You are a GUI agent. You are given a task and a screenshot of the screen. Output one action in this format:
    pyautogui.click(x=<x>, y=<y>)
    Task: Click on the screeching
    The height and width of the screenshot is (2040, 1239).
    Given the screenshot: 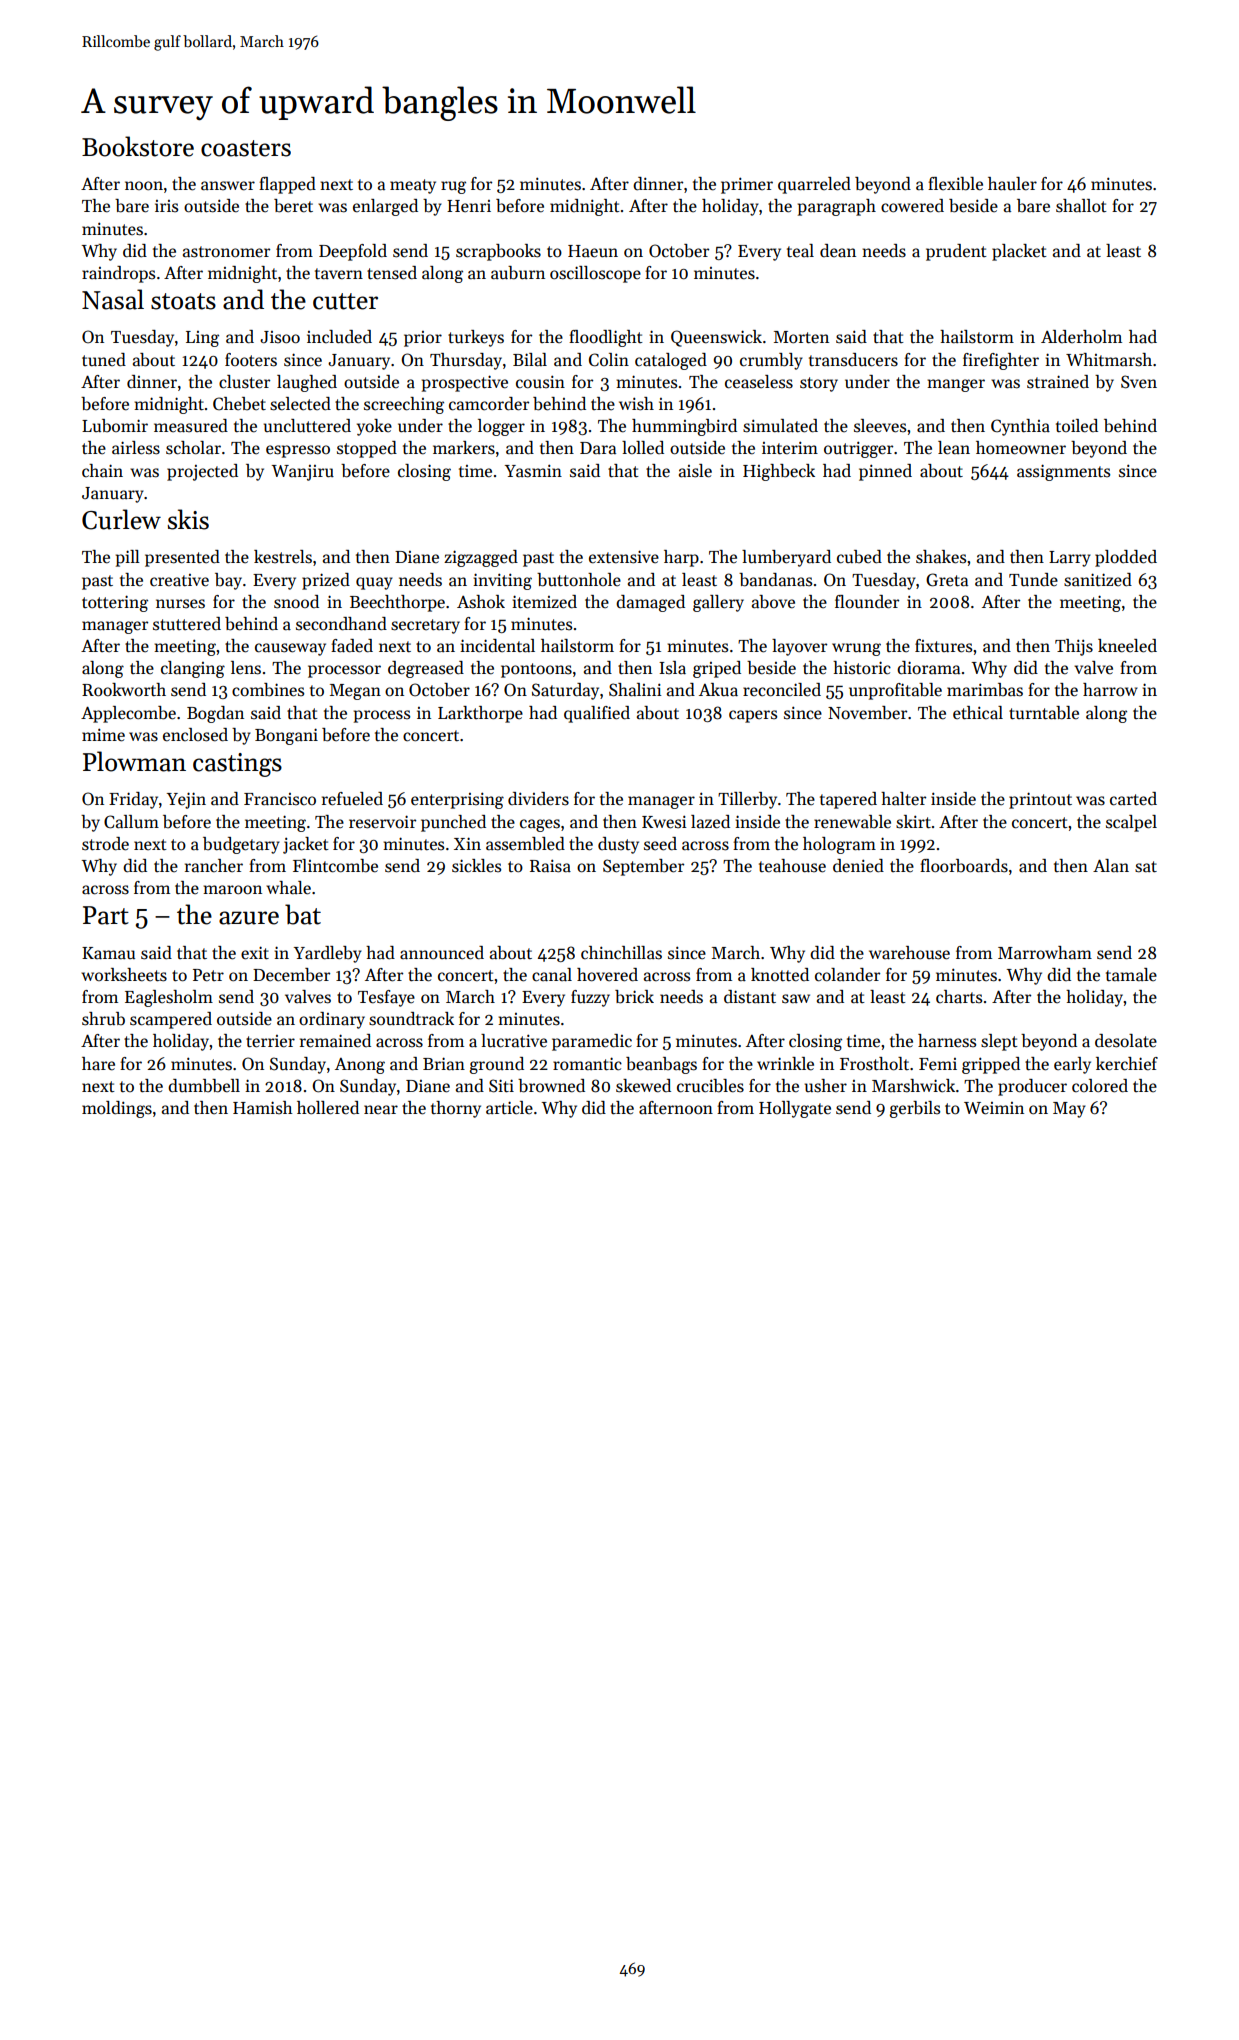 What is the action you would take?
    pyautogui.click(x=404, y=405)
